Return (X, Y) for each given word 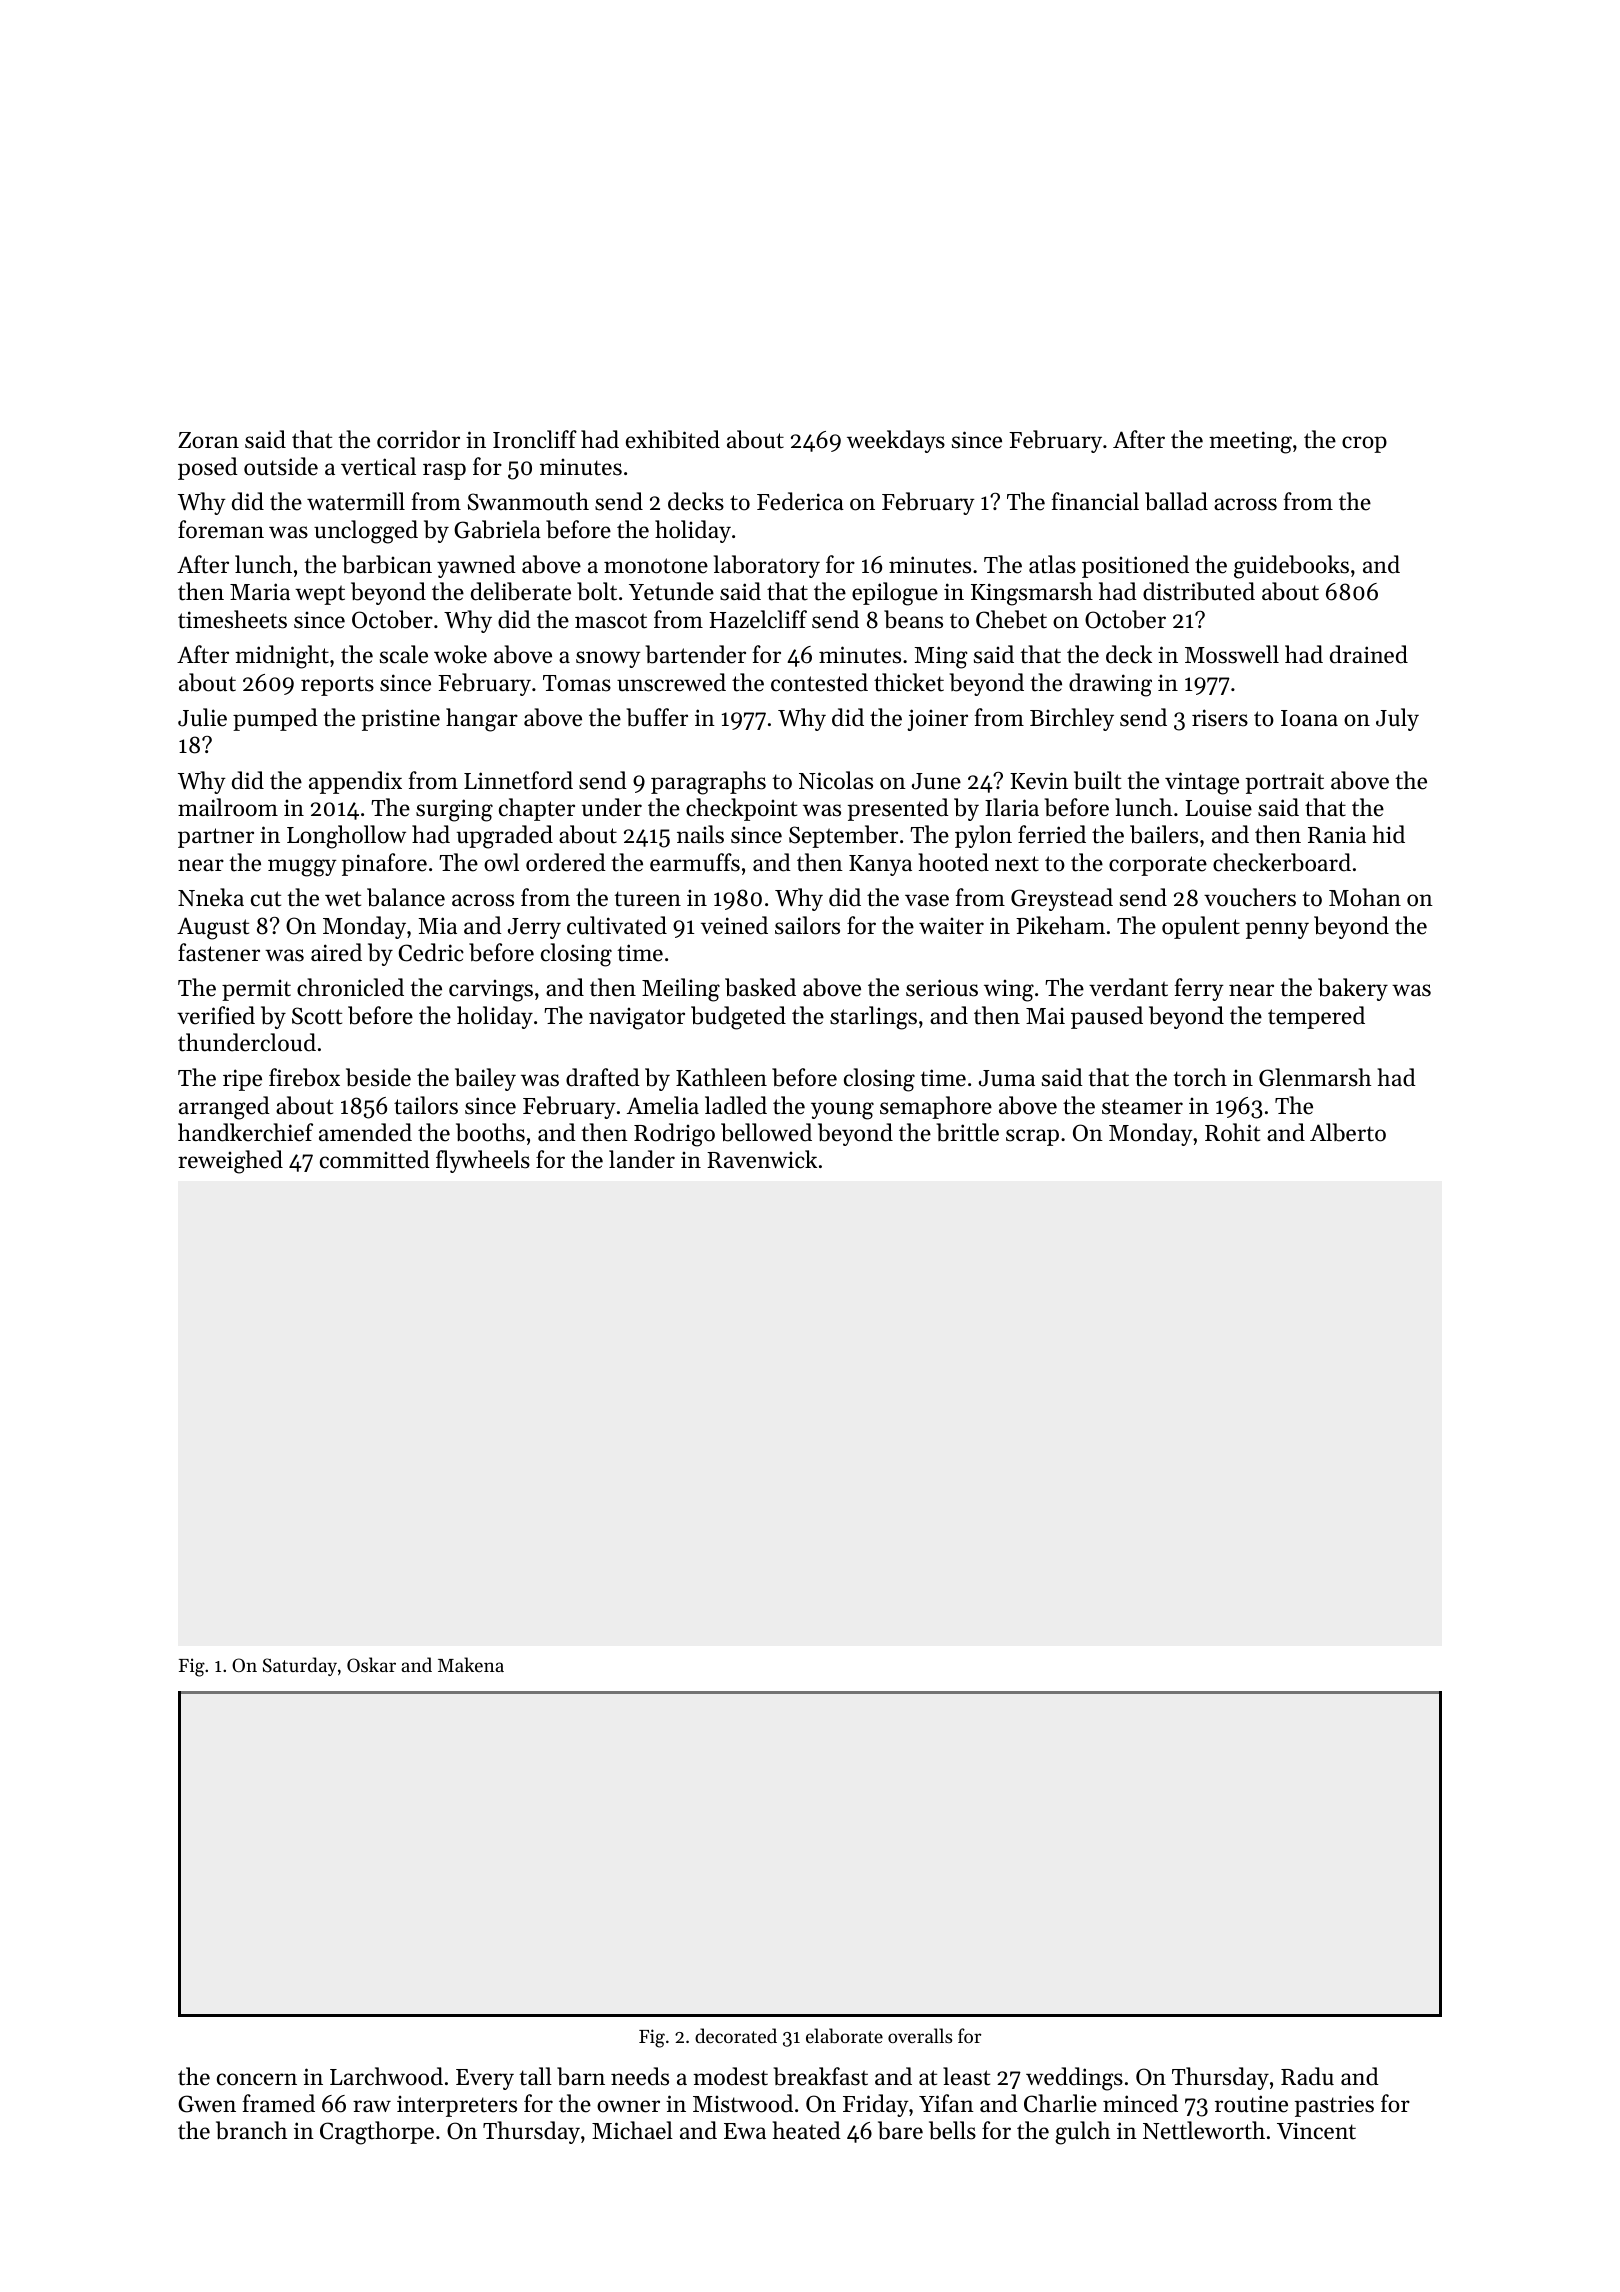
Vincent (1316, 2131)
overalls (920, 2035)
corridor (418, 439)
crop (1364, 444)
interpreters (457, 2106)
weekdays (896, 441)
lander (642, 1159)
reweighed (230, 1162)
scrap (1032, 1137)
